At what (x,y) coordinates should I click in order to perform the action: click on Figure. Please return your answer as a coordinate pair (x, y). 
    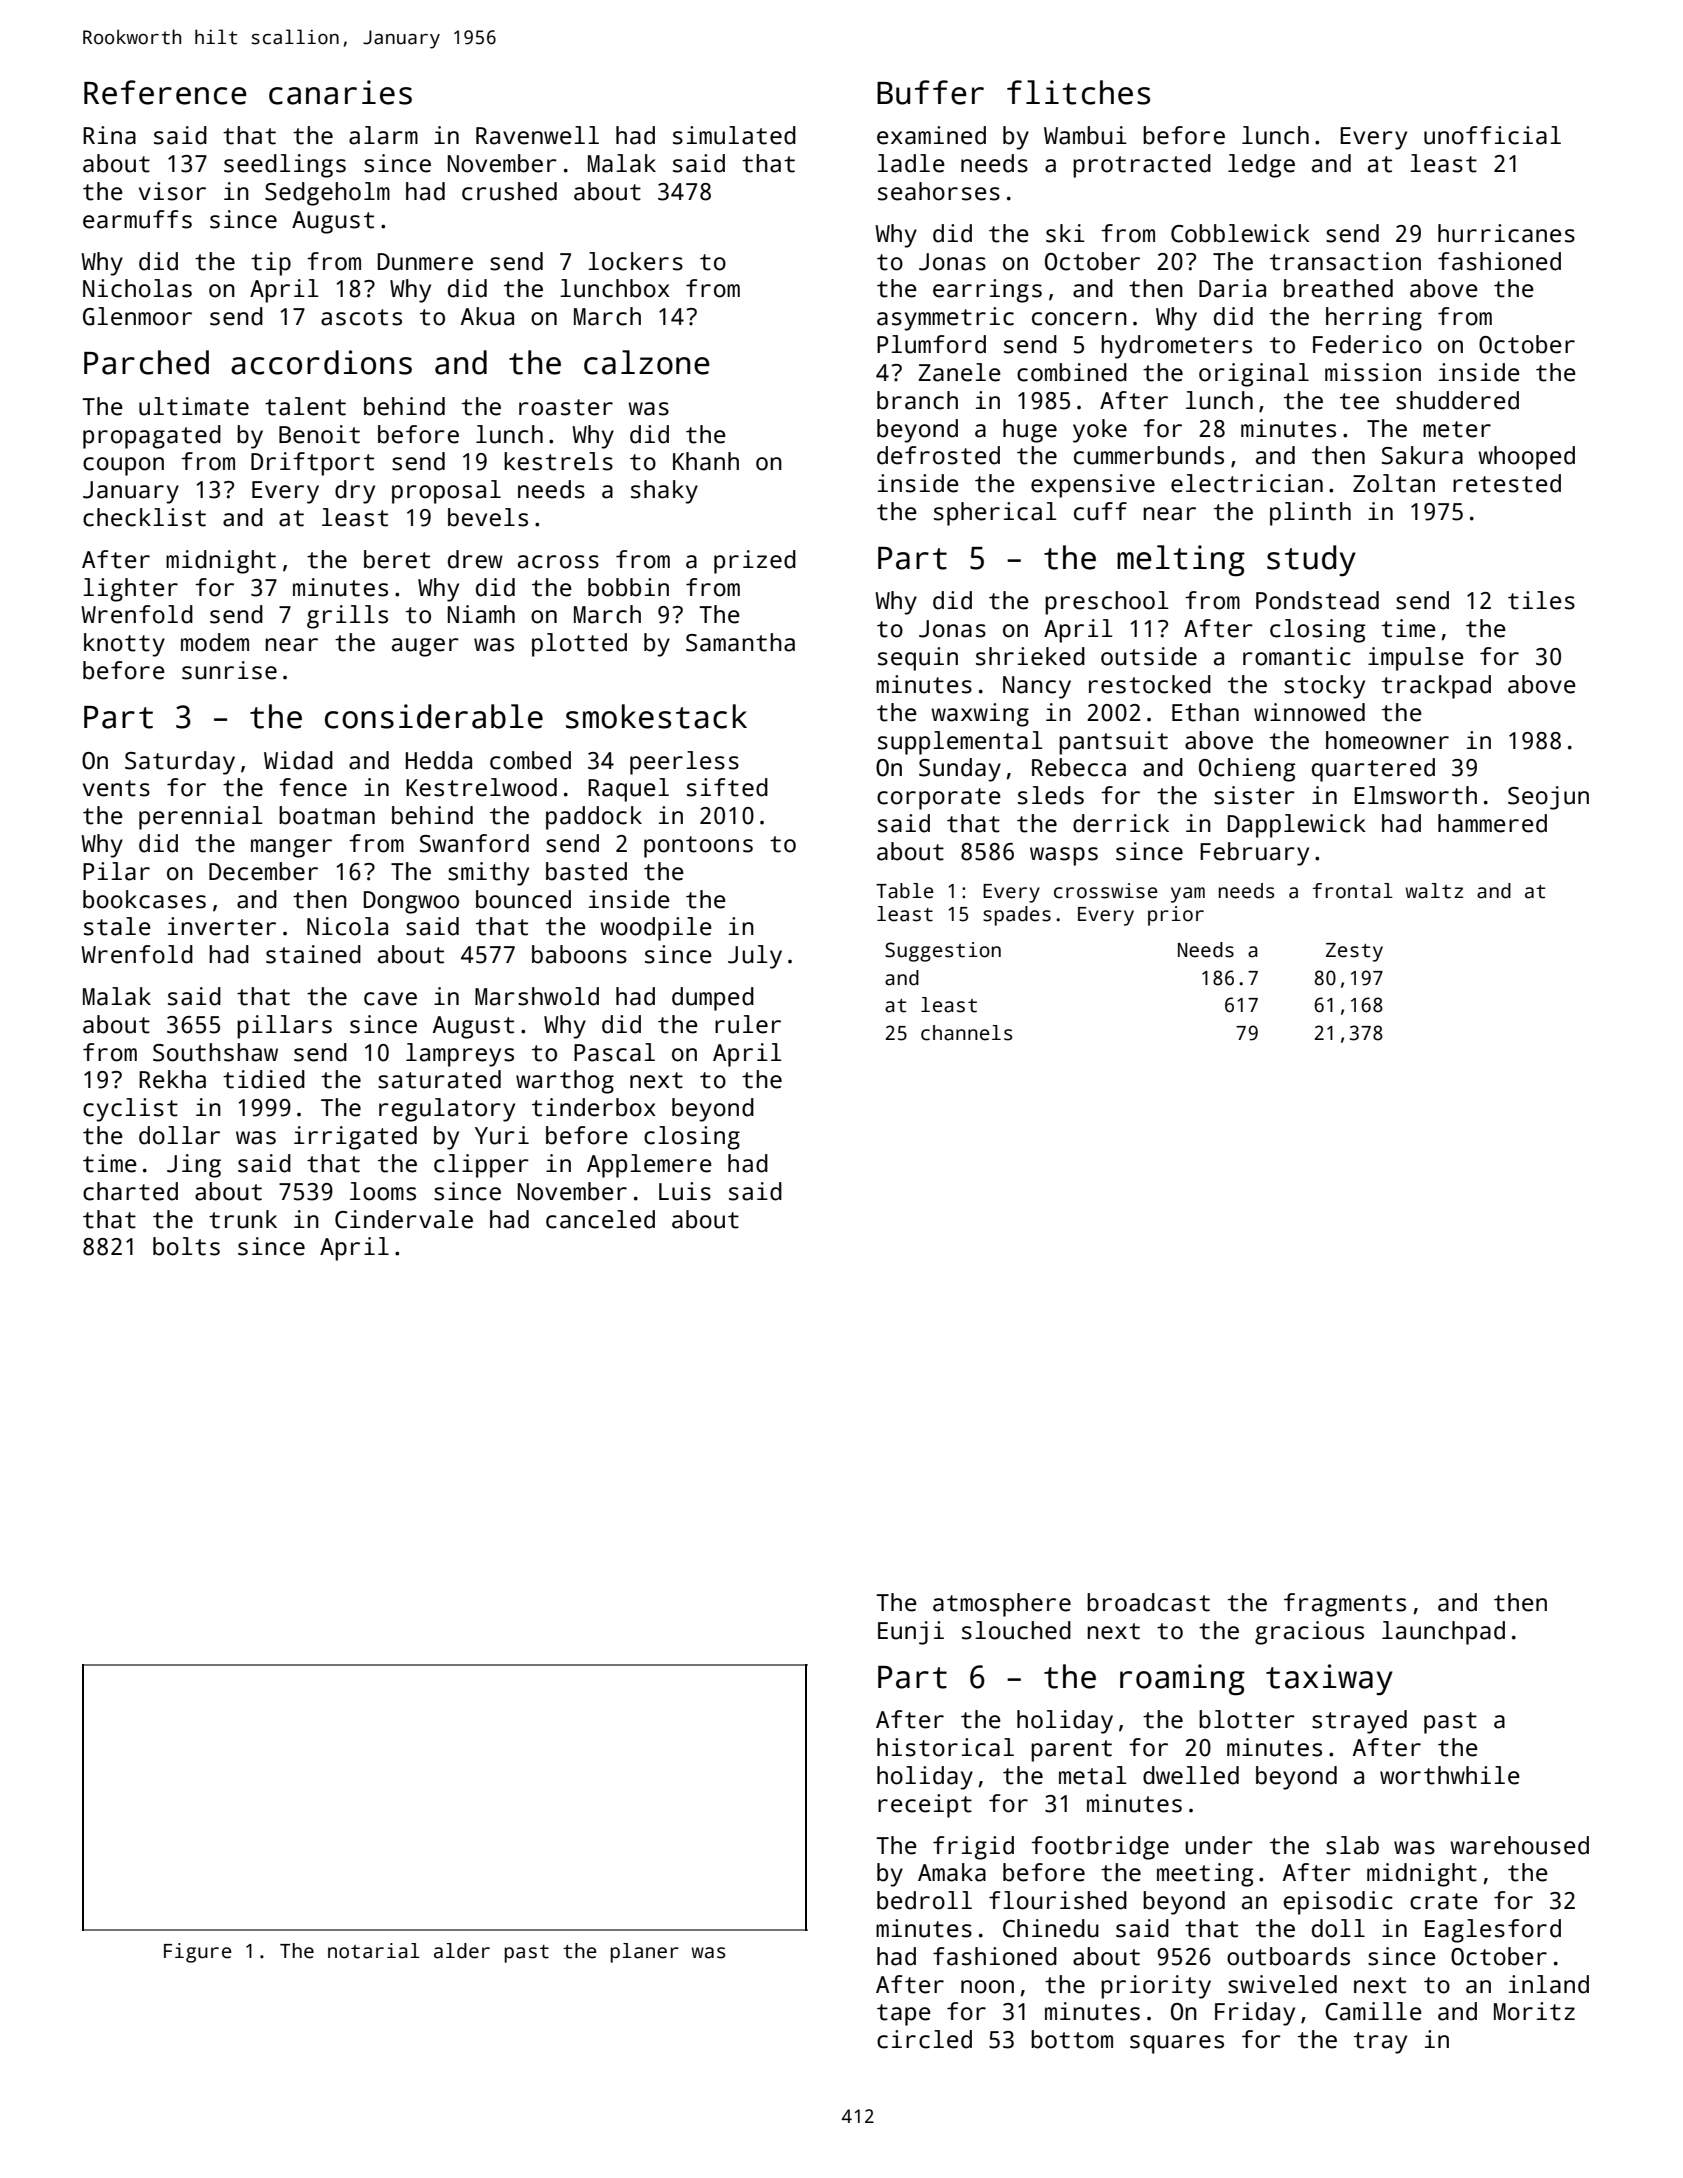
    Looking at the image, I should click on (198, 1953).
